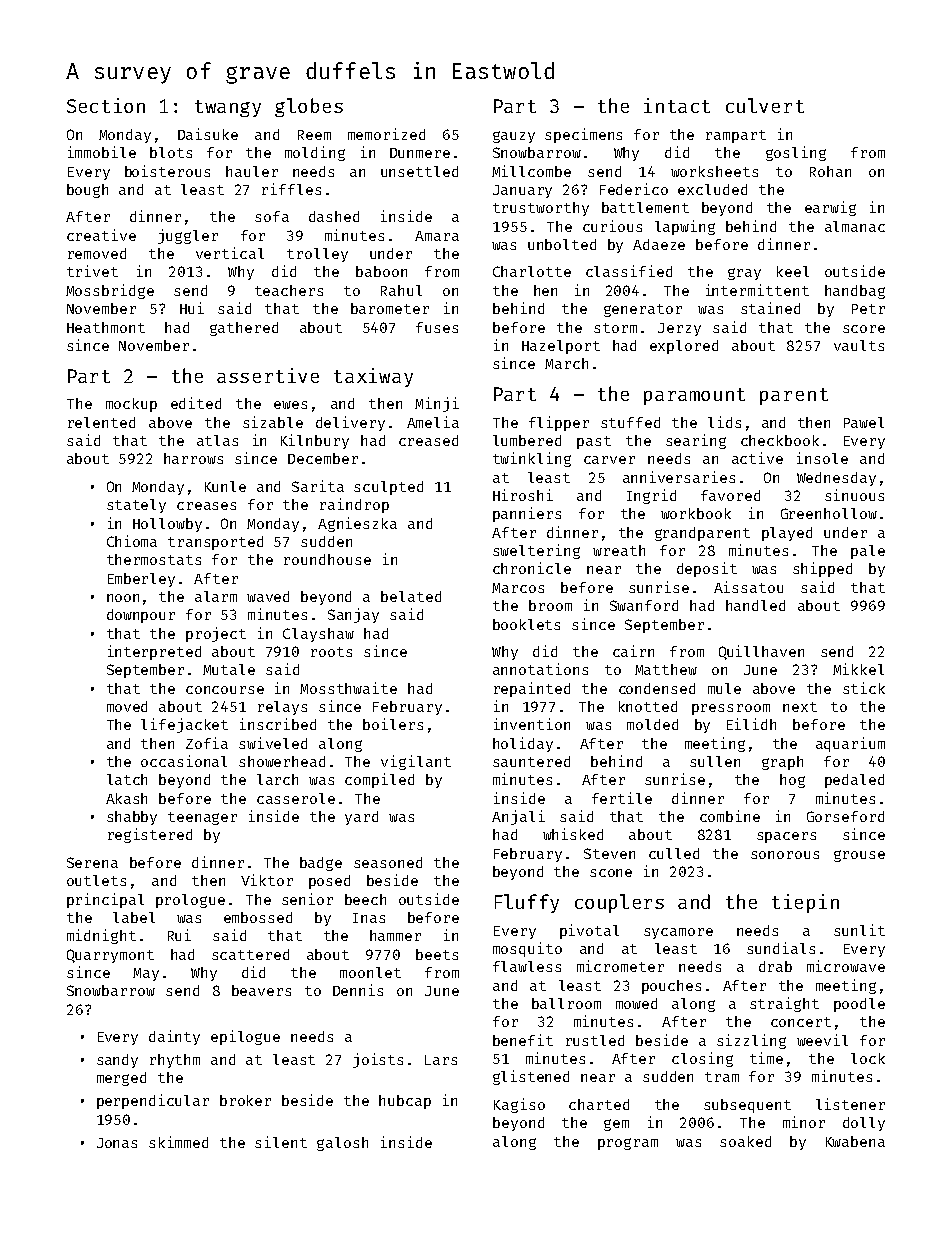 Image resolution: width=952 pixels, height=1233 pixels. I want to click on program, so click(628, 1144).
